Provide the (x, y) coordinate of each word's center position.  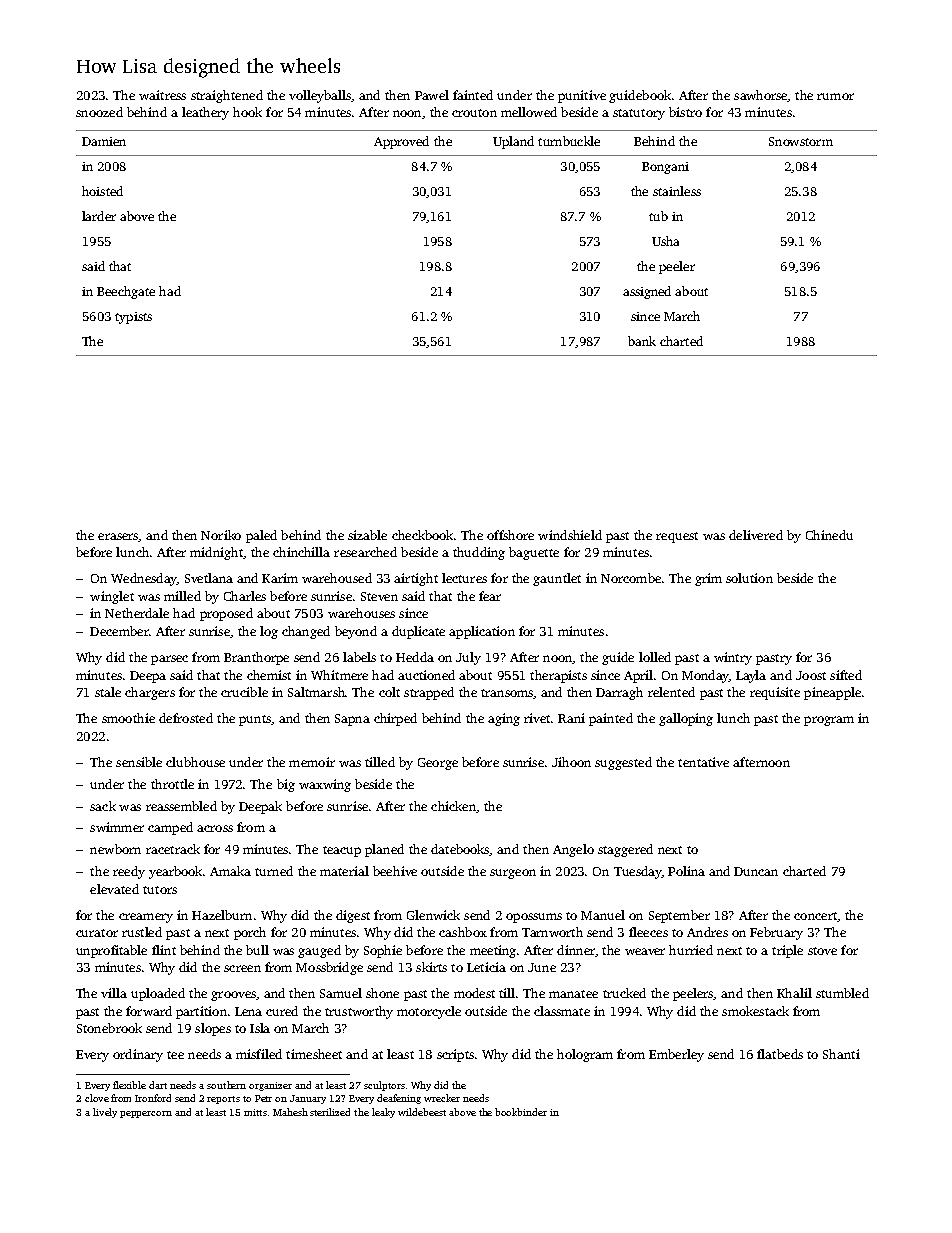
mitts (255, 1112)
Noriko (221, 535)
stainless (677, 191)
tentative (703, 762)
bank (642, 341)
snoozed (99, 112)
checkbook (422, 535)
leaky (383, 1113)
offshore (510, 535)
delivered (756, 535)
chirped (395, 719)
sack (103, 806)
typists (133, 318)
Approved (401, 142)
